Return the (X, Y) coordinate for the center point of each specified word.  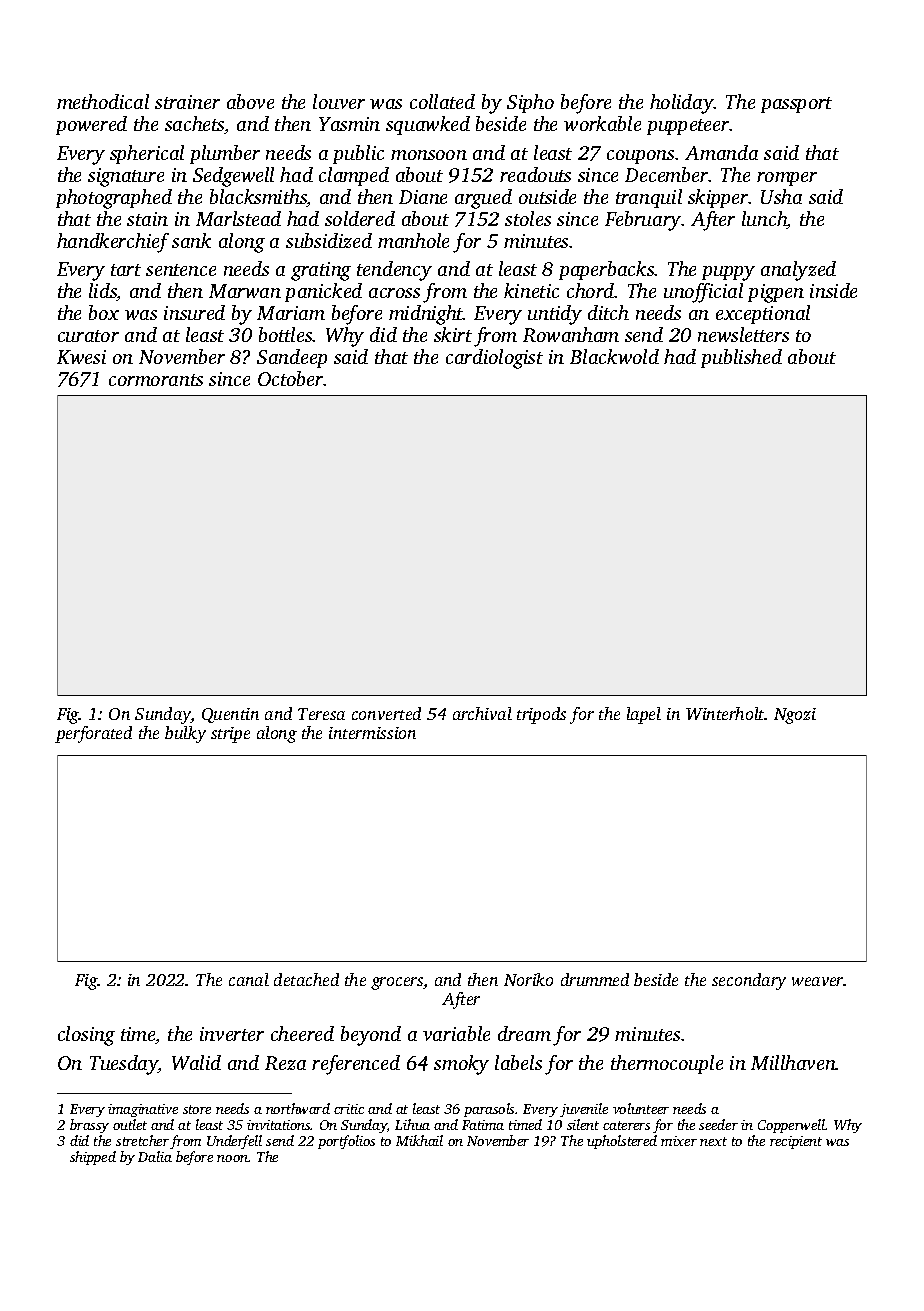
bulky (185, 734)
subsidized (329, 240)
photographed (114, 199)
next (713, 1141)
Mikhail (419, 1140)
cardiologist (494, 359)
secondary (749, 981)
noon (232, 1158)
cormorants (156, 380)
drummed (595, 979)
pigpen (776, 293)
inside (833, 290)
